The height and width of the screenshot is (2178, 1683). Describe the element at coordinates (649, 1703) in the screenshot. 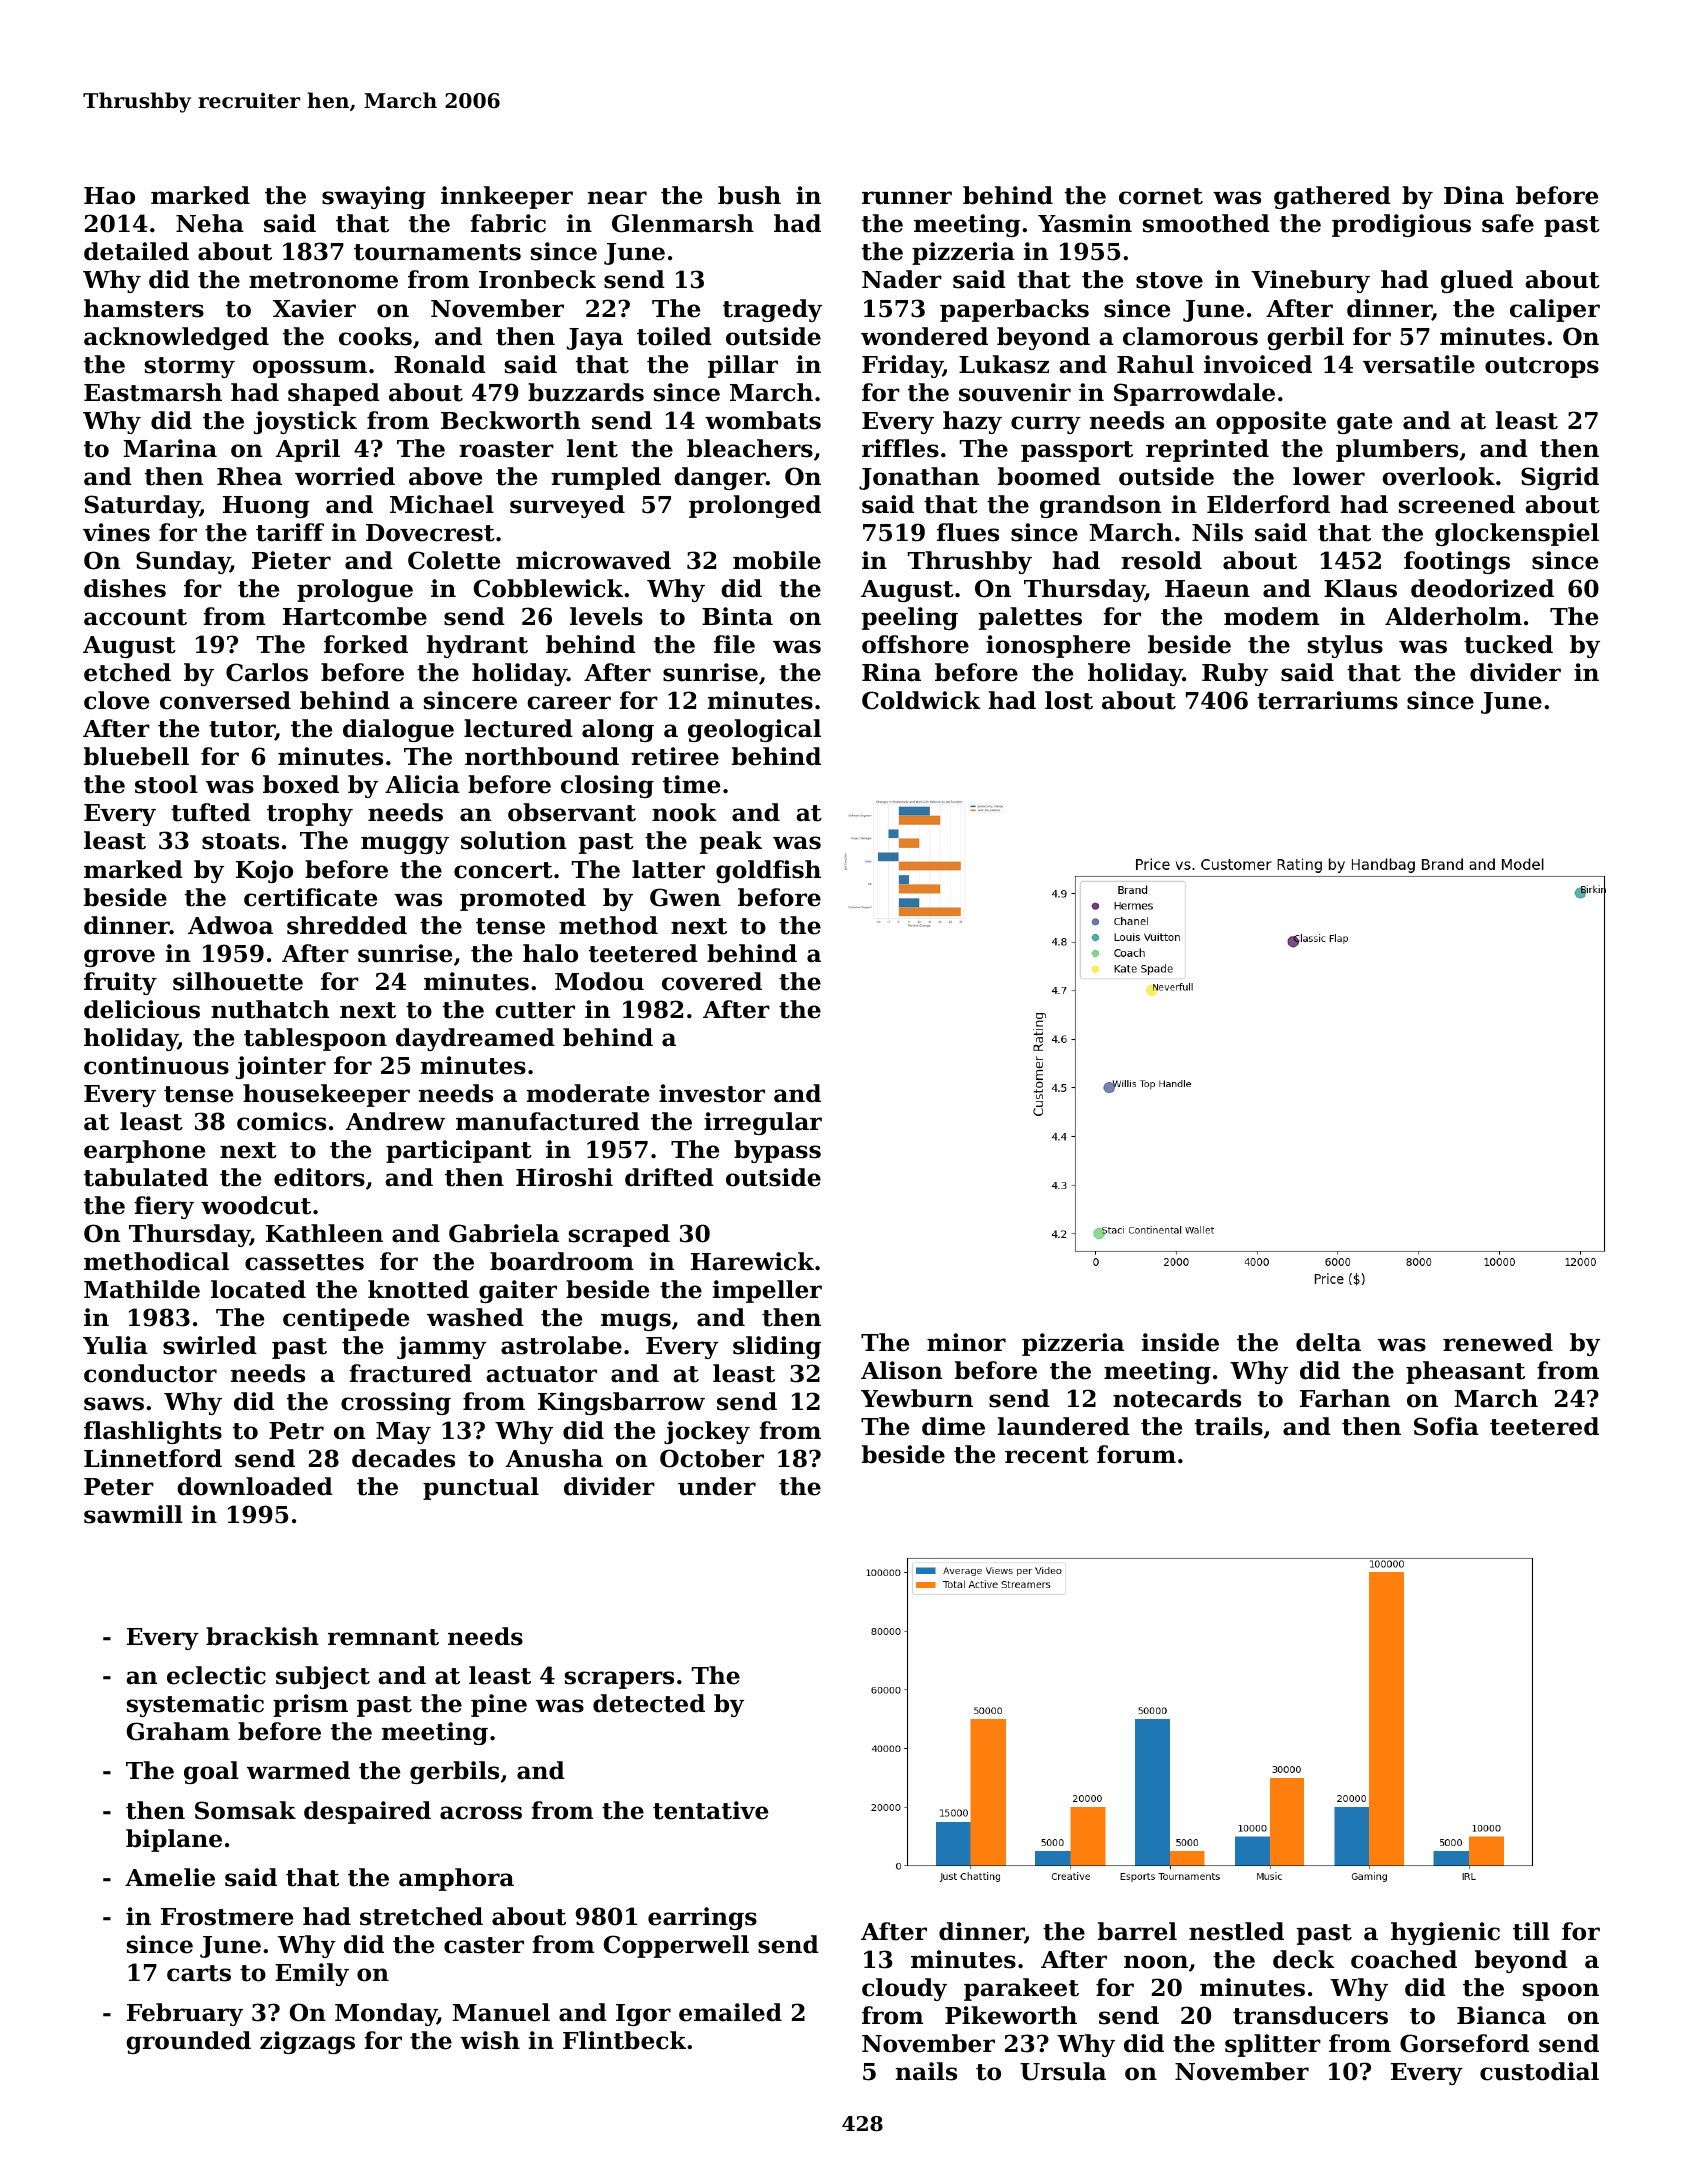

I see `detected` at that location.
